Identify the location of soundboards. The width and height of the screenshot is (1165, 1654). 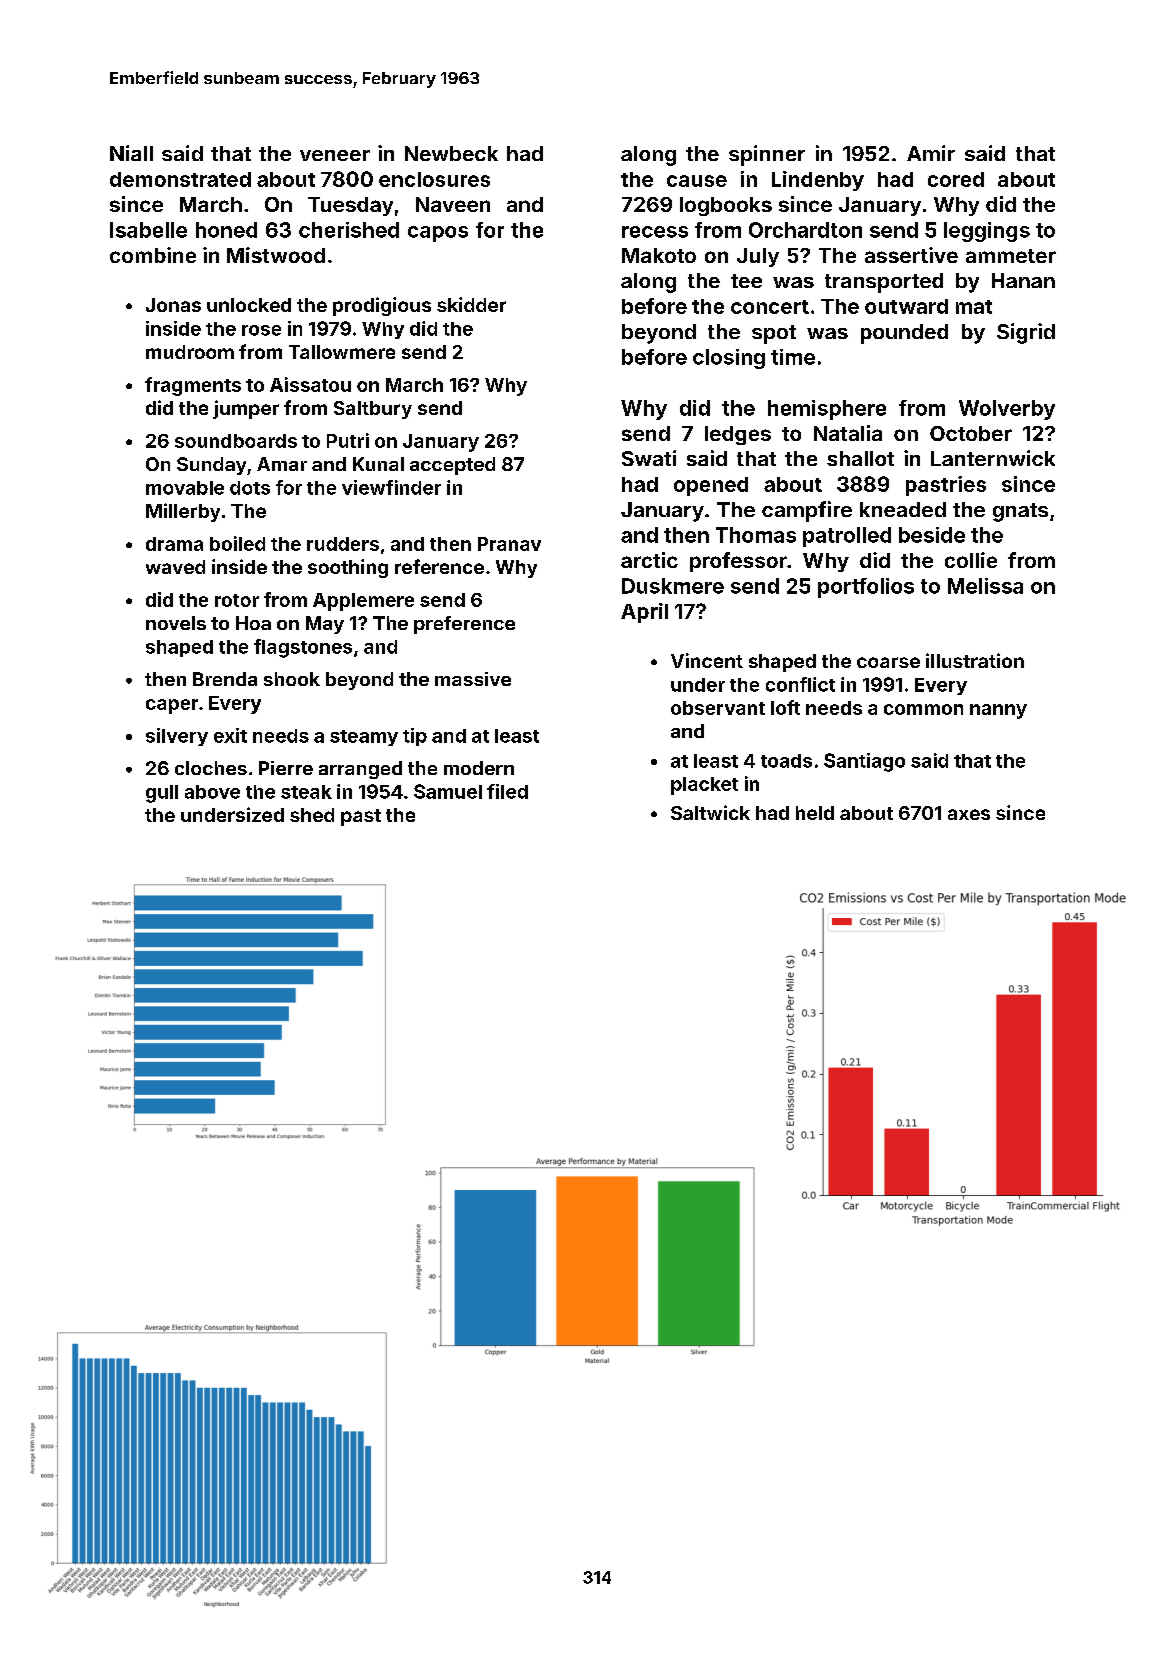
(236, 441).
